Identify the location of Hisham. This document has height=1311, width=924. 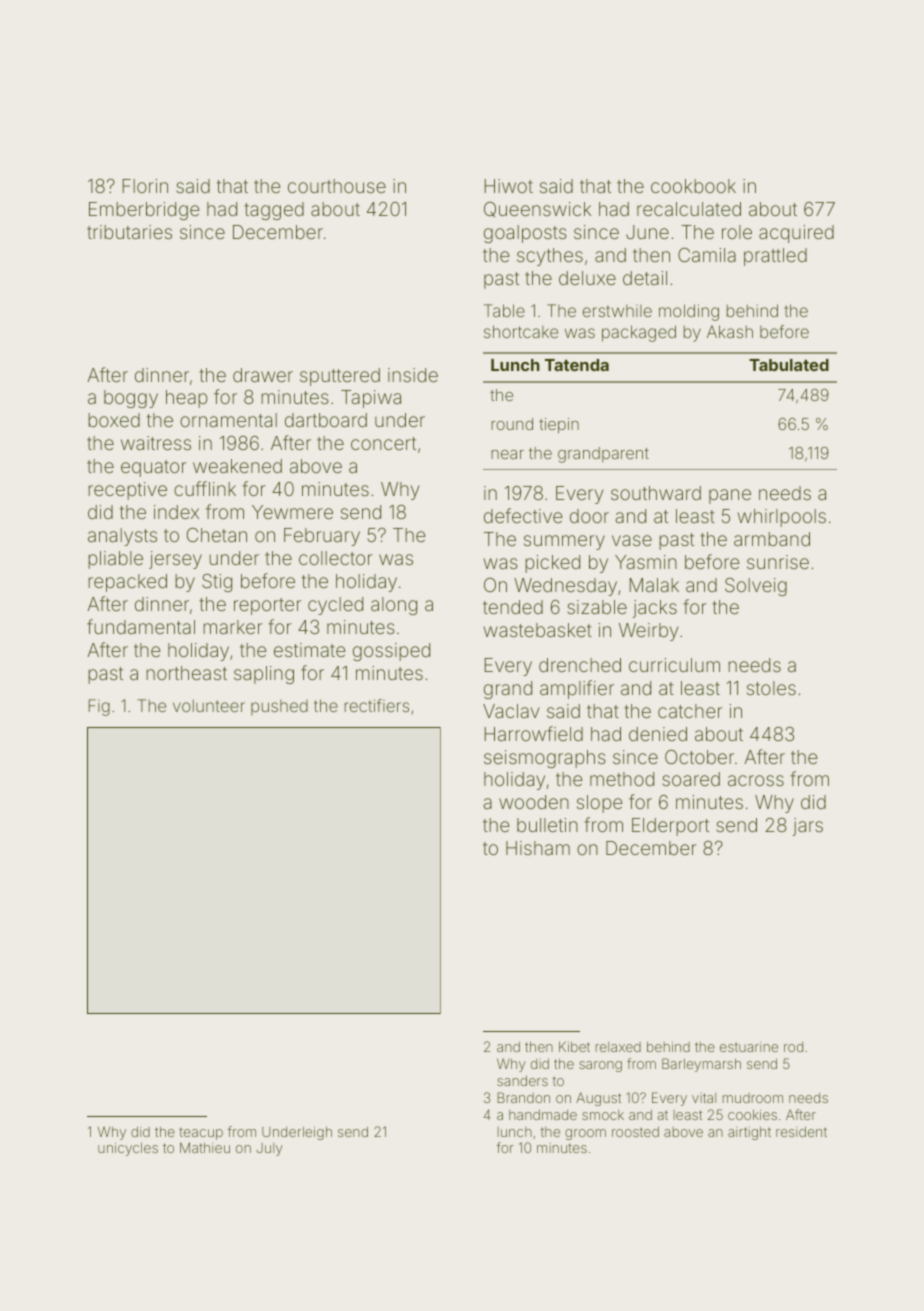
(538, 848).
